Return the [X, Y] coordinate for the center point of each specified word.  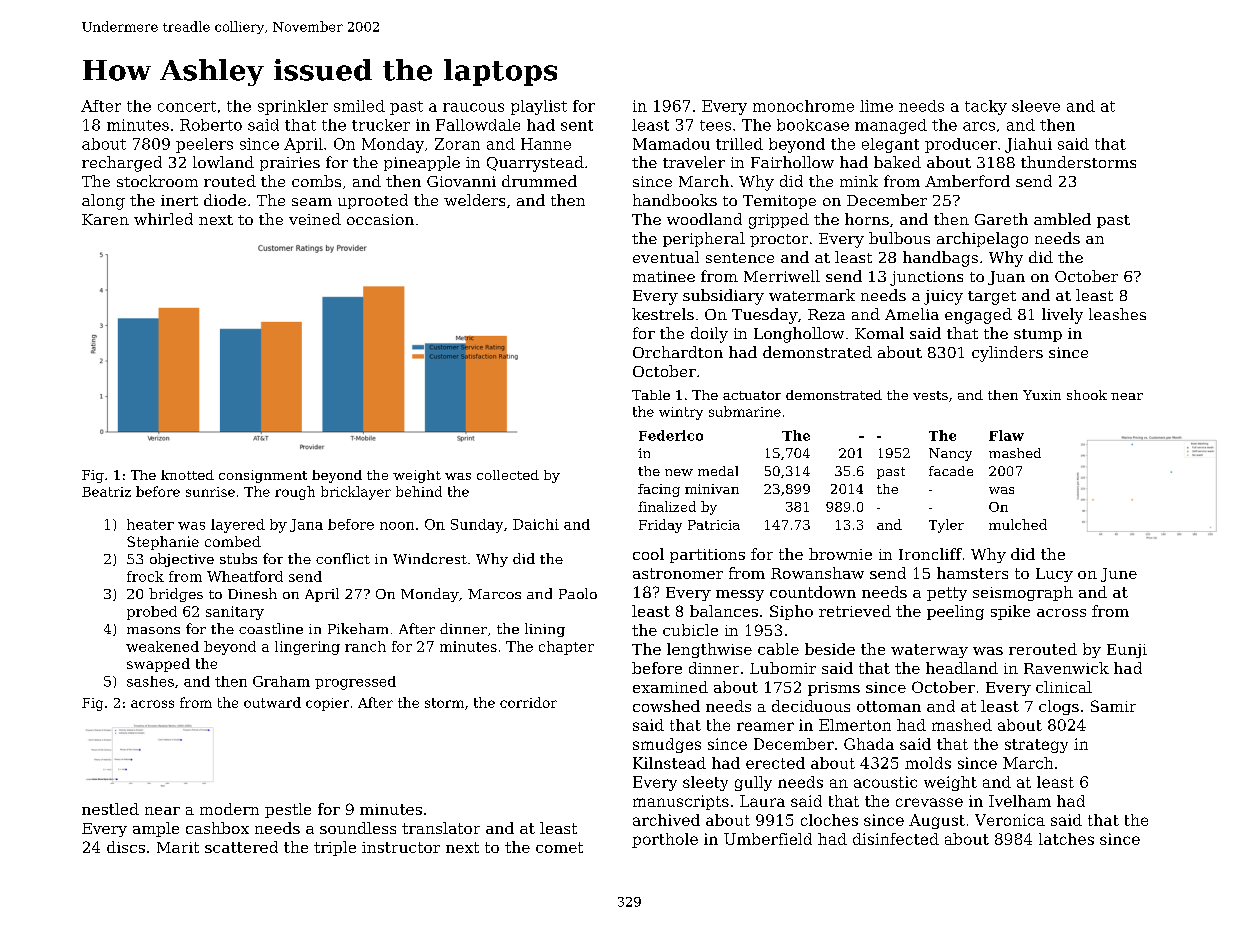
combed [233, 541]
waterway [929, 651]
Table [651, 395]
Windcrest [430, 558]
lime [876, 106]
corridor [528, 702]
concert [187, 106]
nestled [110, 809]
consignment [263, 476]
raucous [473, 107]
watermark [812, 295]
